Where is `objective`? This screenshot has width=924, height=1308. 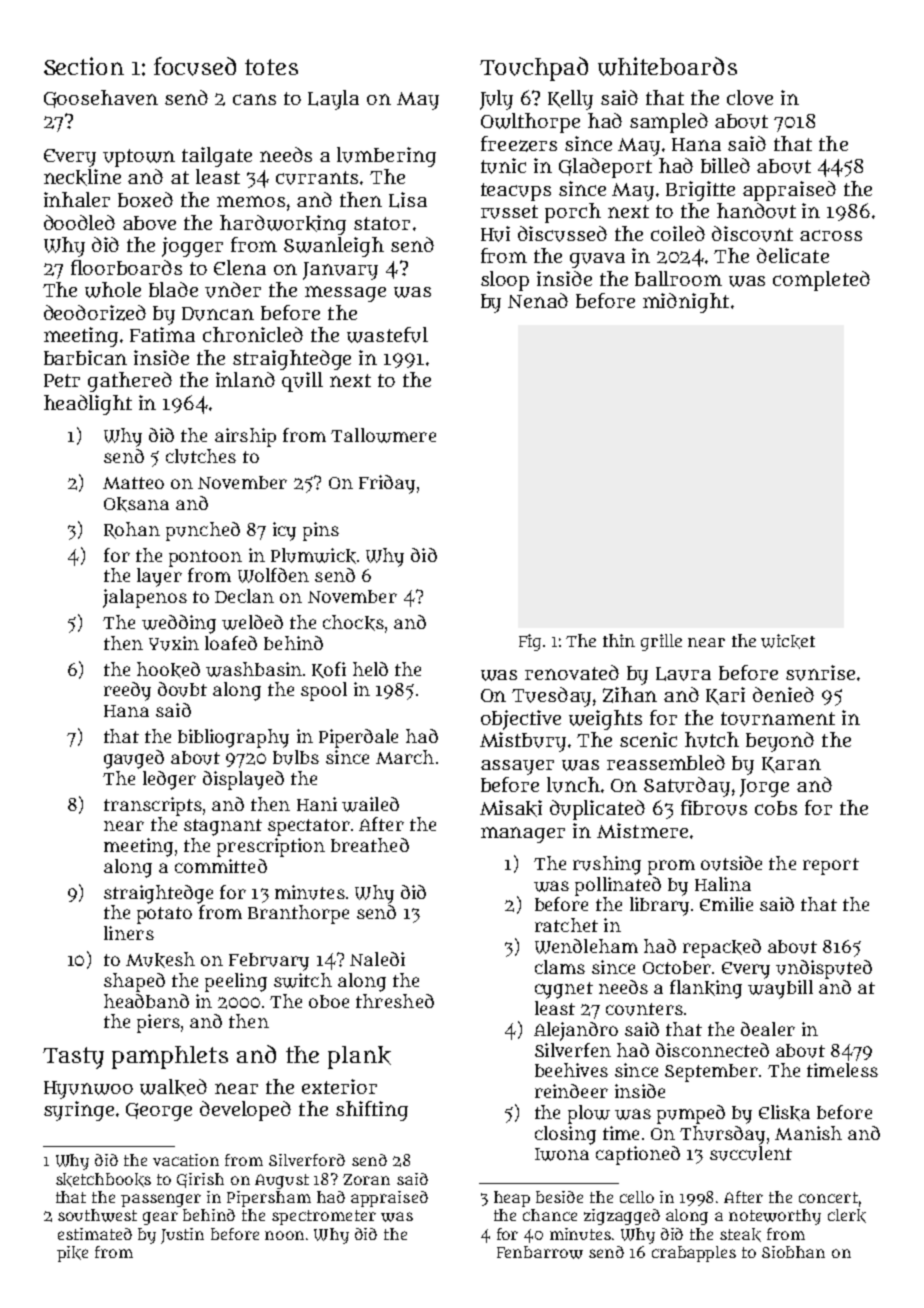
objective is located at coordinates (521, 720).
